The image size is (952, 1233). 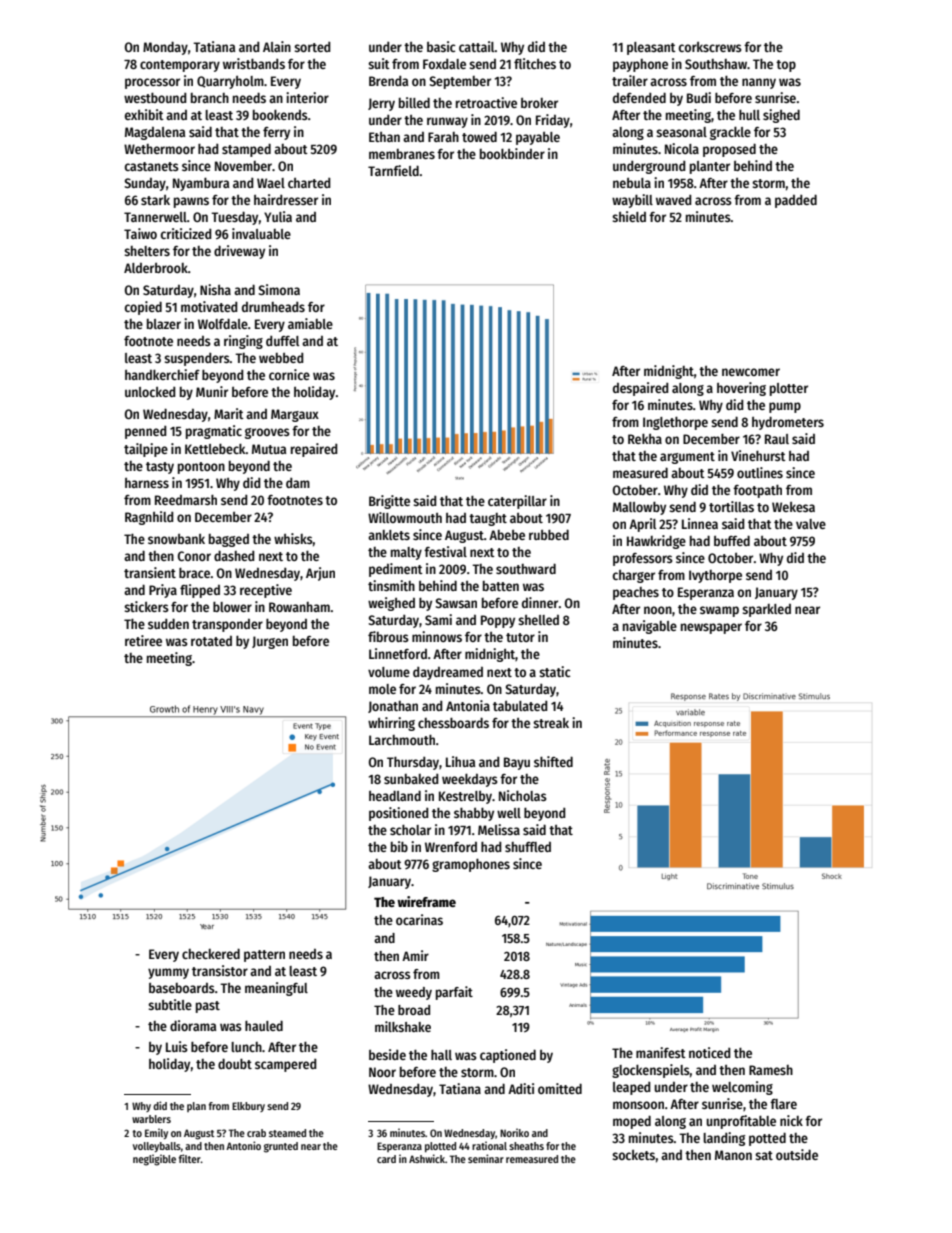 I want to click on corkscrews, so click(x=710, y=47).
